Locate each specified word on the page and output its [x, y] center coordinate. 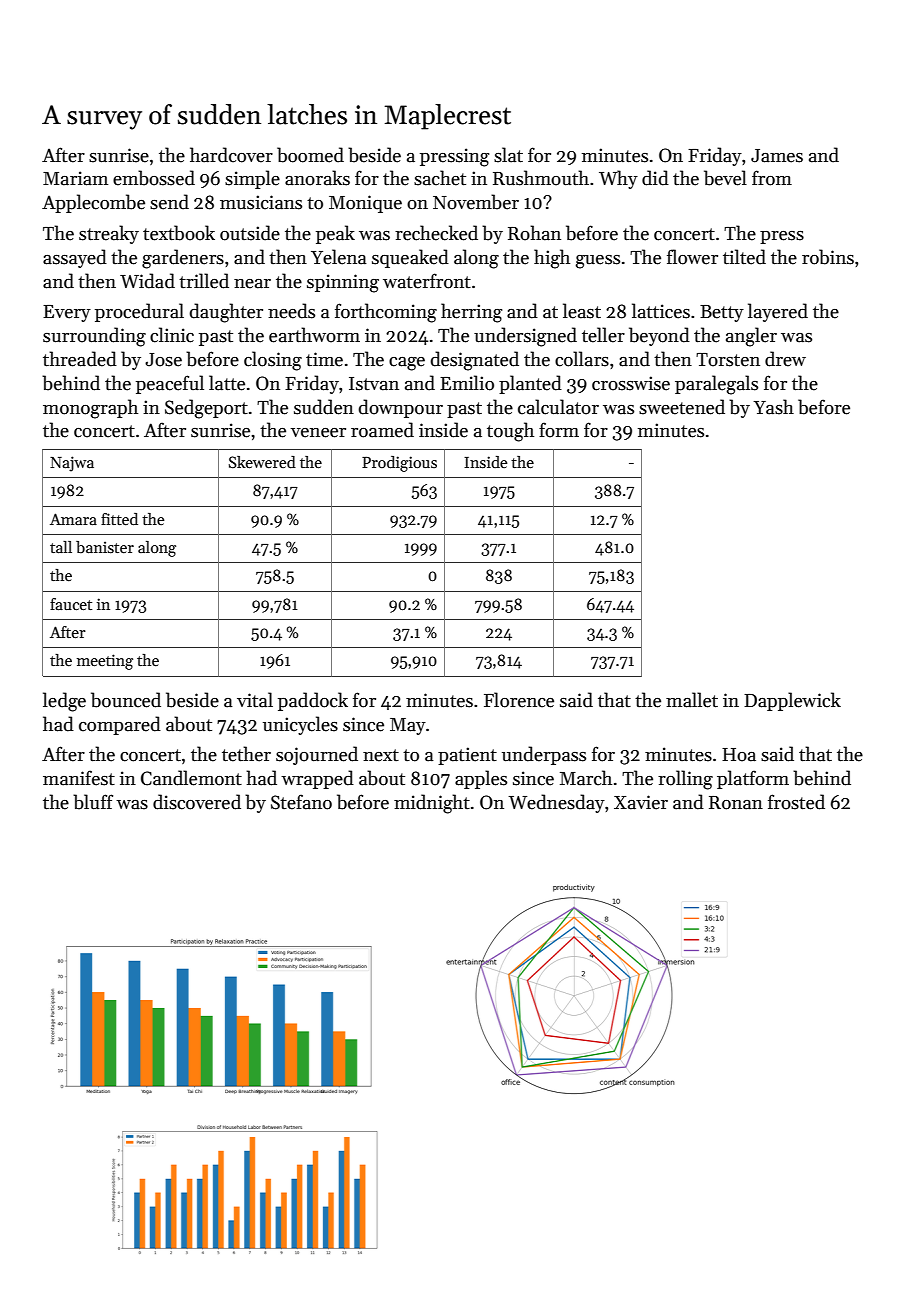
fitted [119, 519]
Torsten [728, 360]
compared [120, 725]
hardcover [231, 155]
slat [508, 155]
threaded [80, 359]
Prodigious [399, 464]
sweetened [682, 407]
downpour [401, 408]
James [777, 156]
